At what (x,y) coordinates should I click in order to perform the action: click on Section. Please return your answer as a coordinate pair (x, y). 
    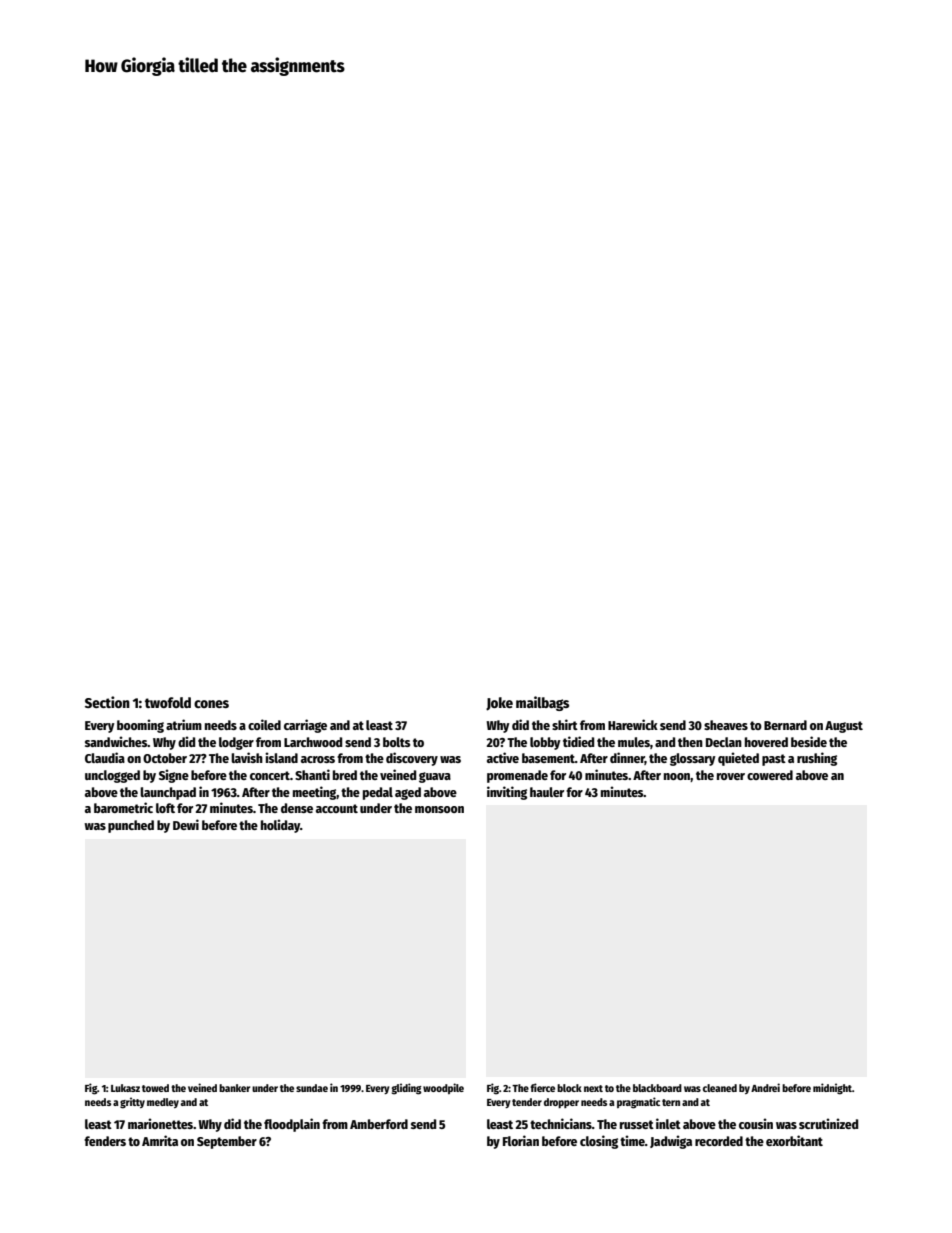
    Looking at the image, I should click on (107, 702).
